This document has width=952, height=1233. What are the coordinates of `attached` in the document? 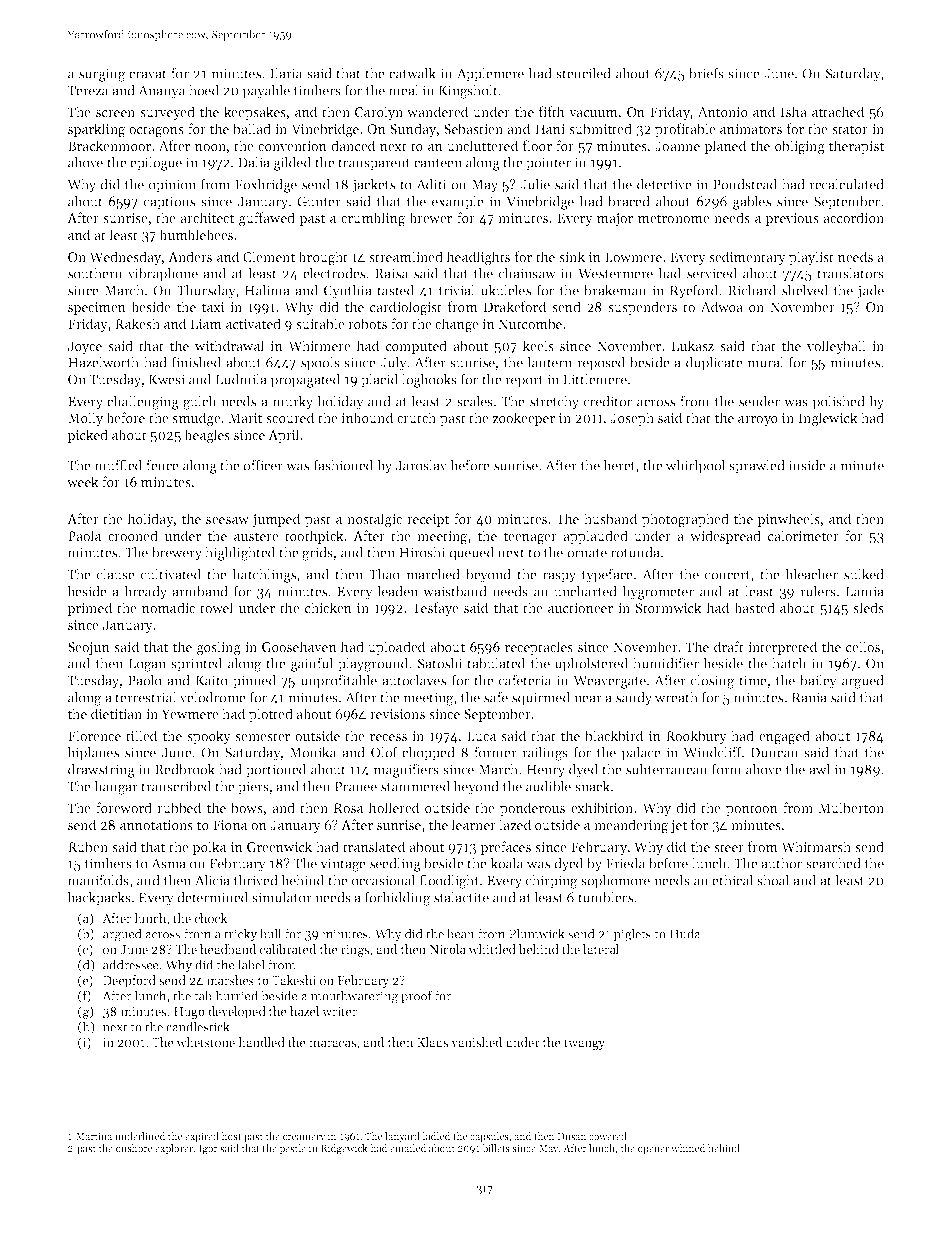 It's located at (838, 111).
